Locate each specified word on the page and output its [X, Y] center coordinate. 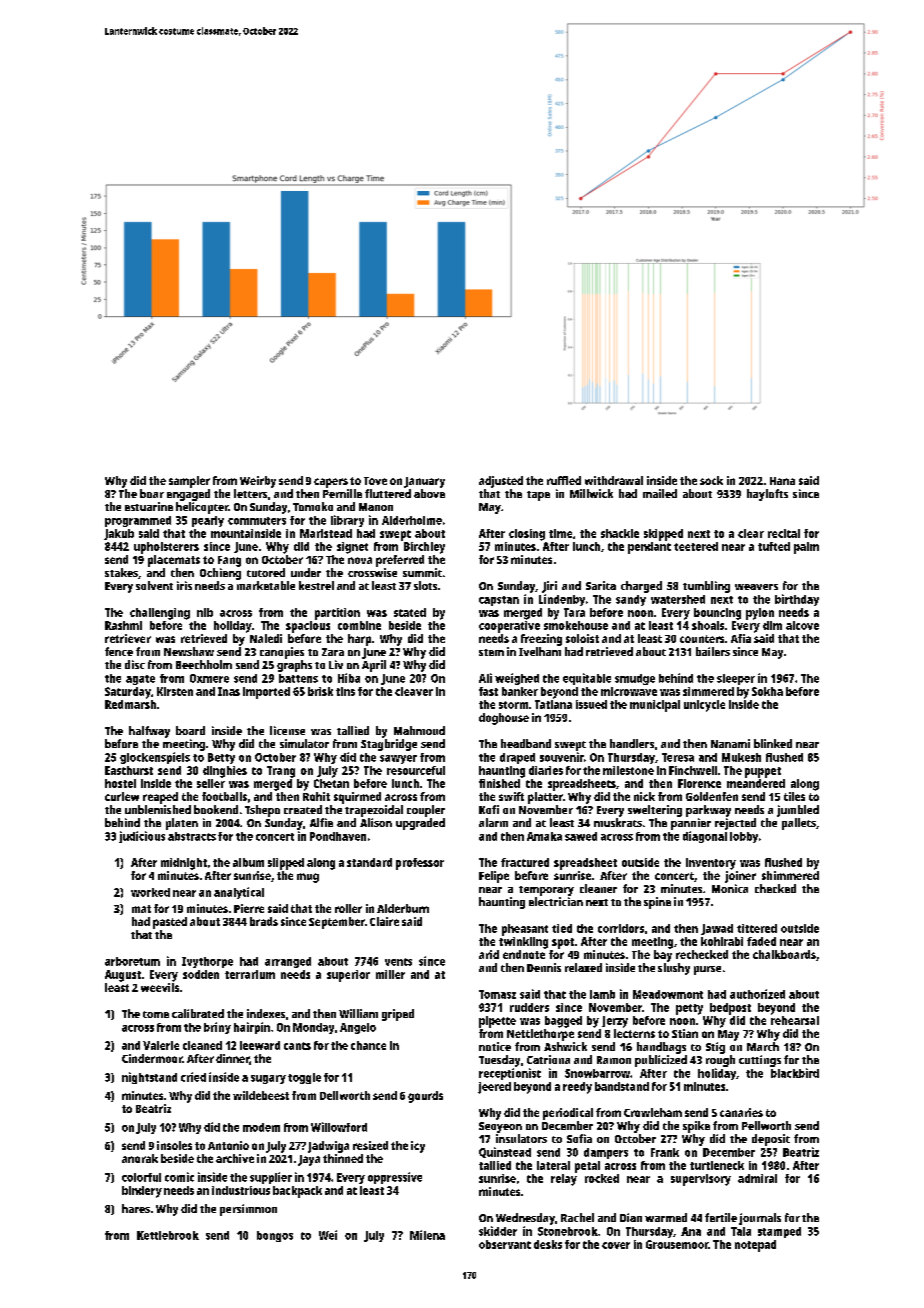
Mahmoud [419, 730]
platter [545, 798]
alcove [802, 625]
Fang [229, 561]
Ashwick [565, 1046]
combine [359, 625]
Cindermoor [152, 1058]
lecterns [634, 1033]
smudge [635, 679]
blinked [773, 743]
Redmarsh [130, 704]
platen [182, 824]
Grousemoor [677, 1244]
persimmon [248, 1210]
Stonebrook [568, 1231]
